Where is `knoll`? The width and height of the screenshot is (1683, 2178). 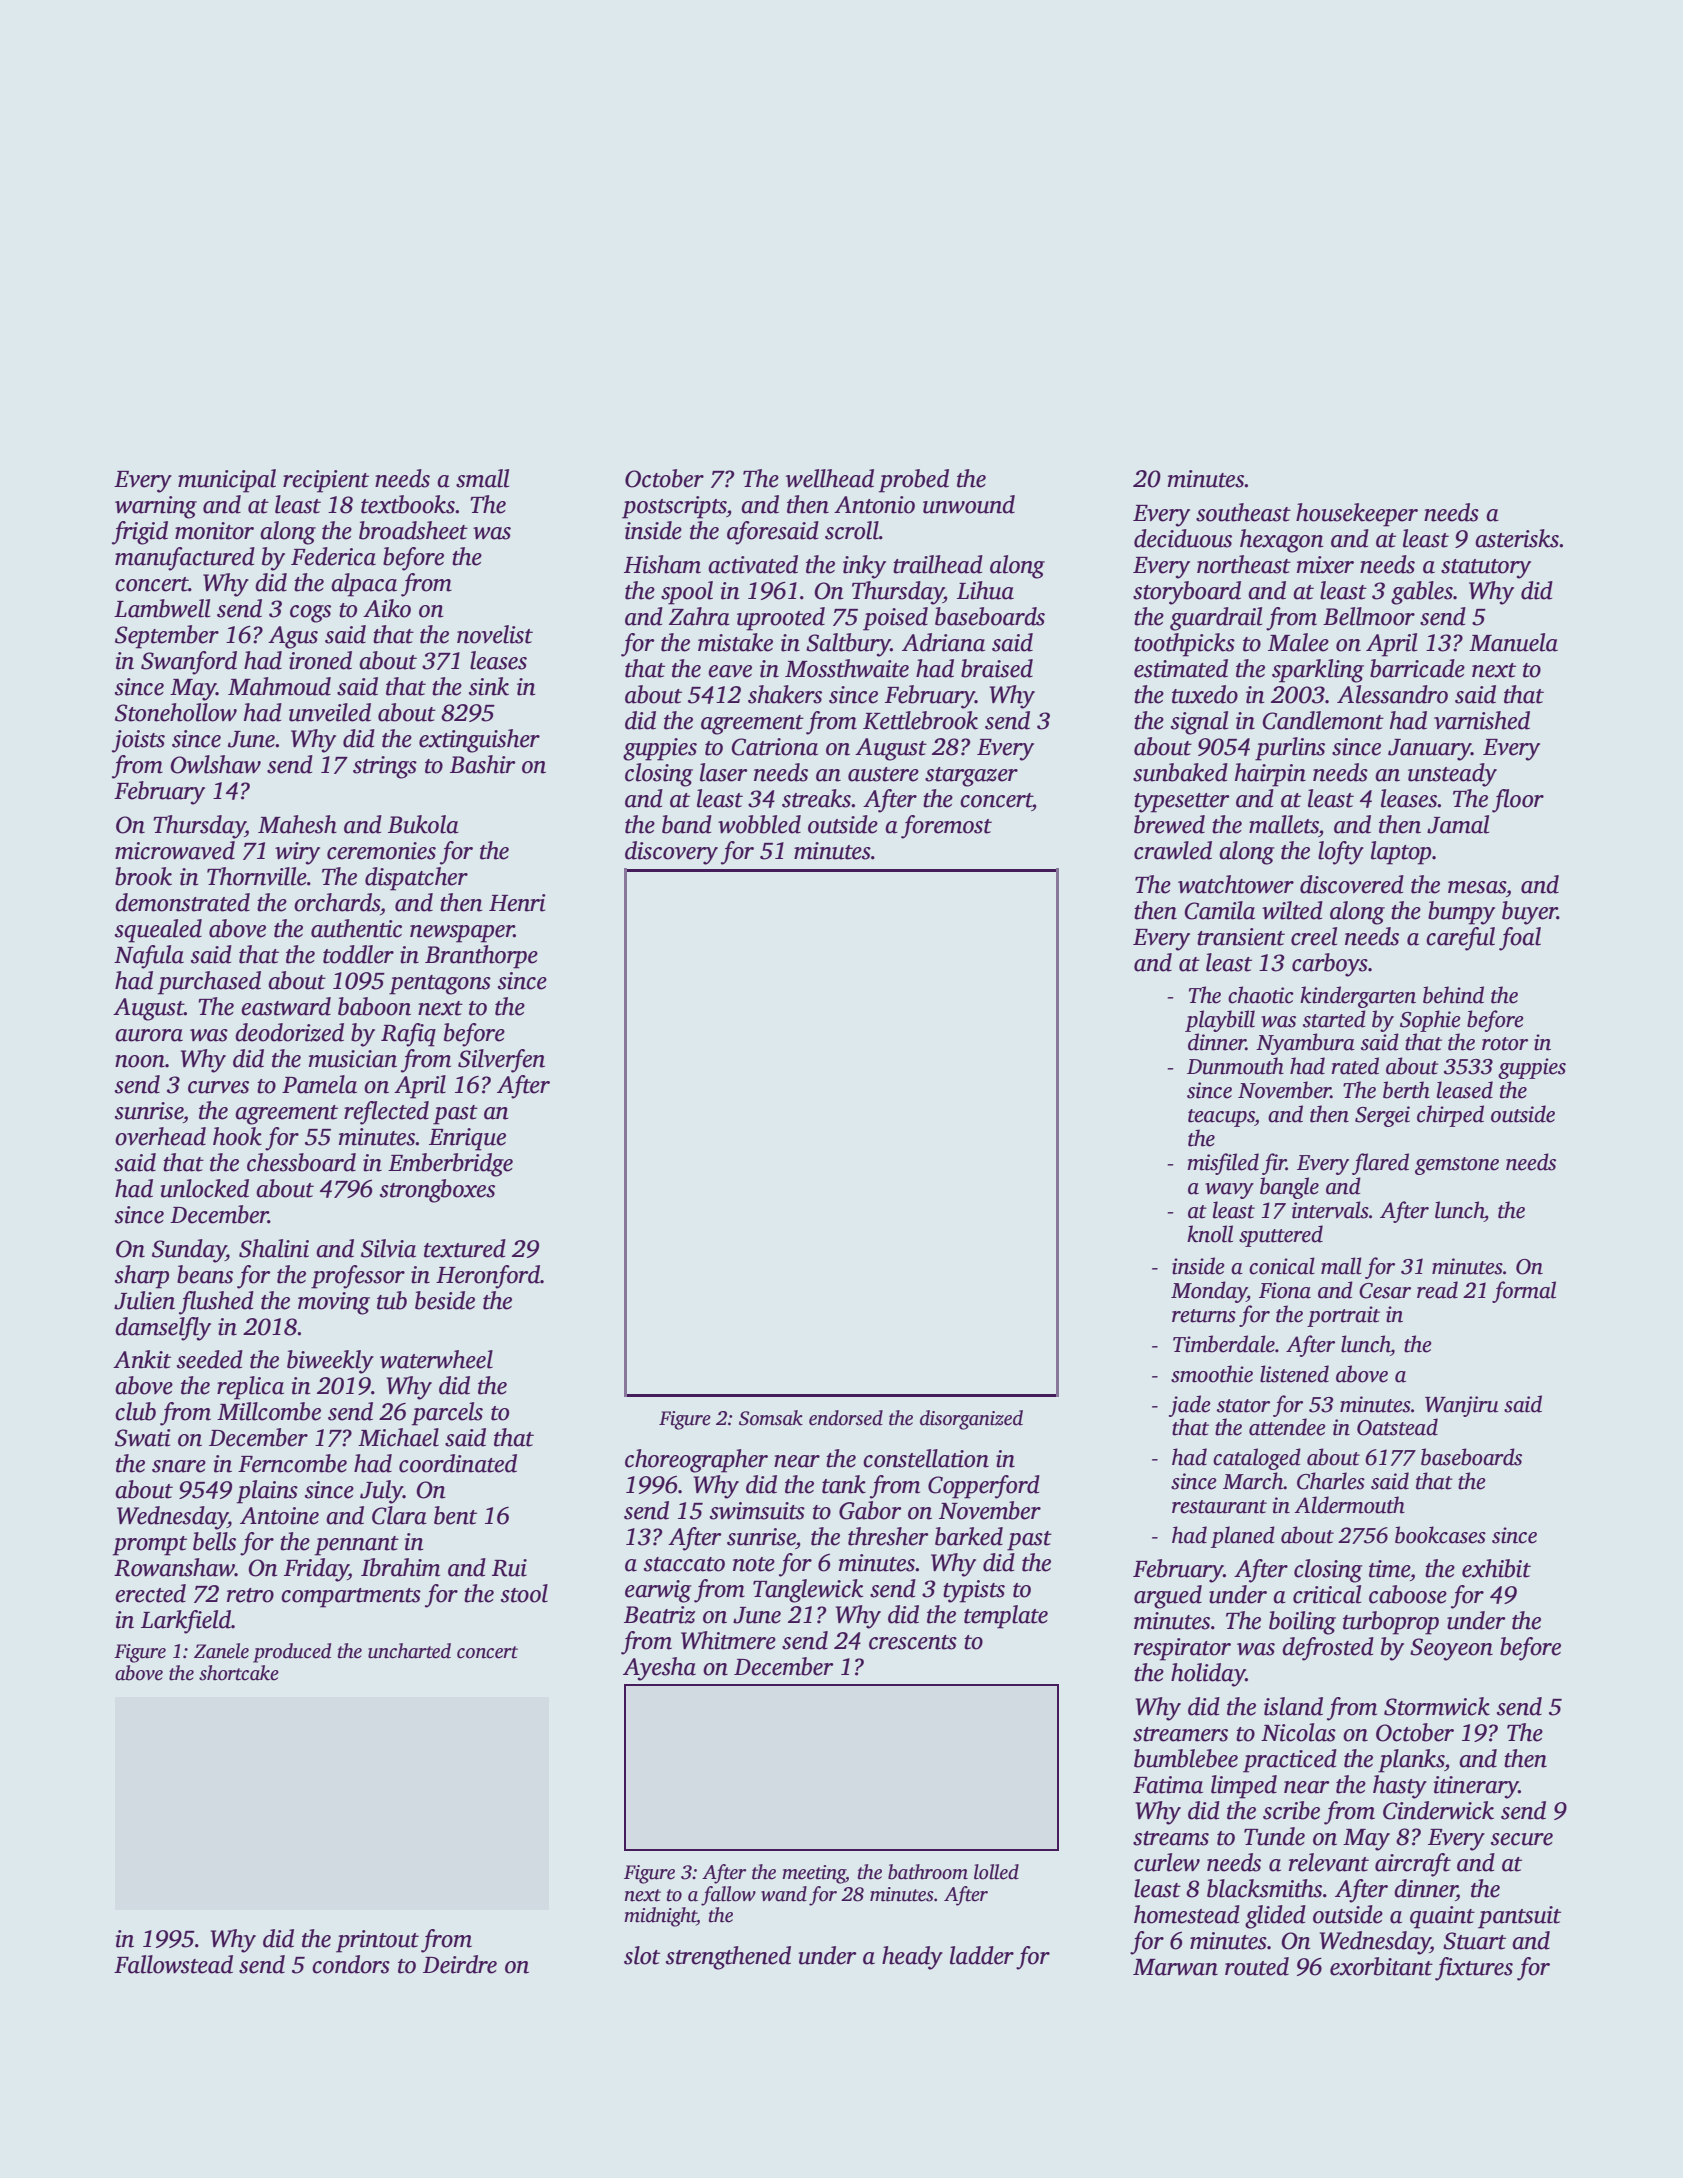
knoll is located at coordinates (1210, 1234).
